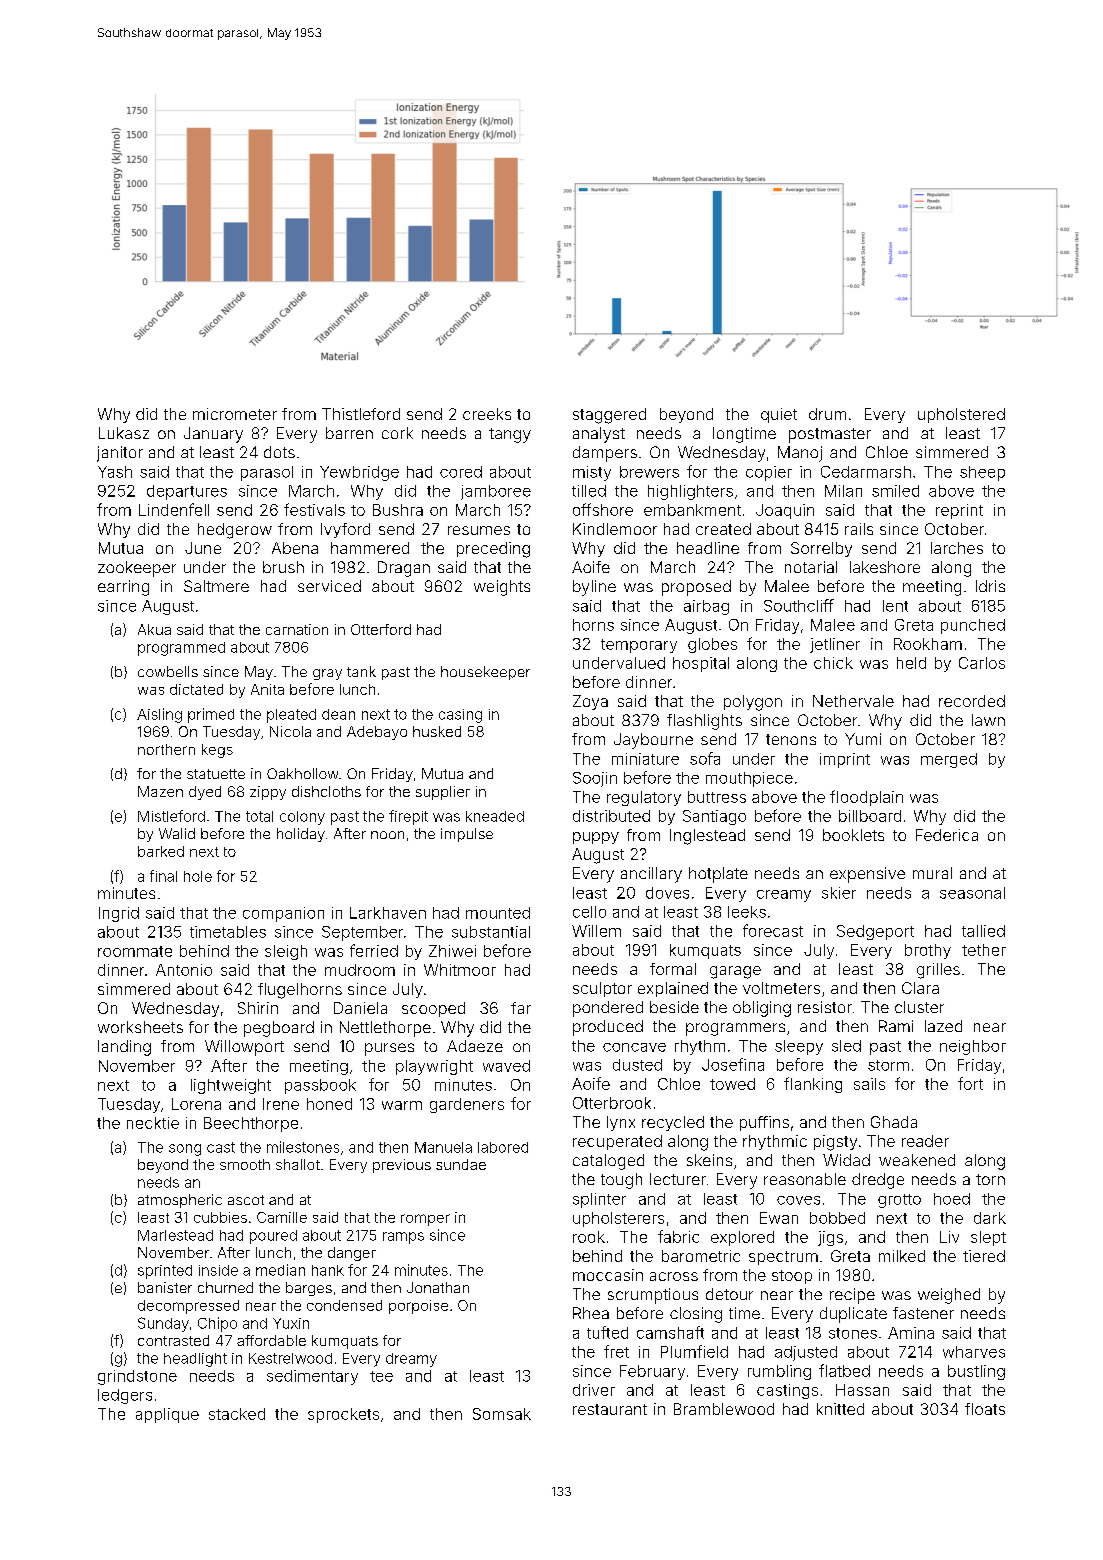 This screenshot has width=1103, height=1560. Describe the element at coordinates (173, 1340) in the screenshot. I see `contrasted` at that location.
